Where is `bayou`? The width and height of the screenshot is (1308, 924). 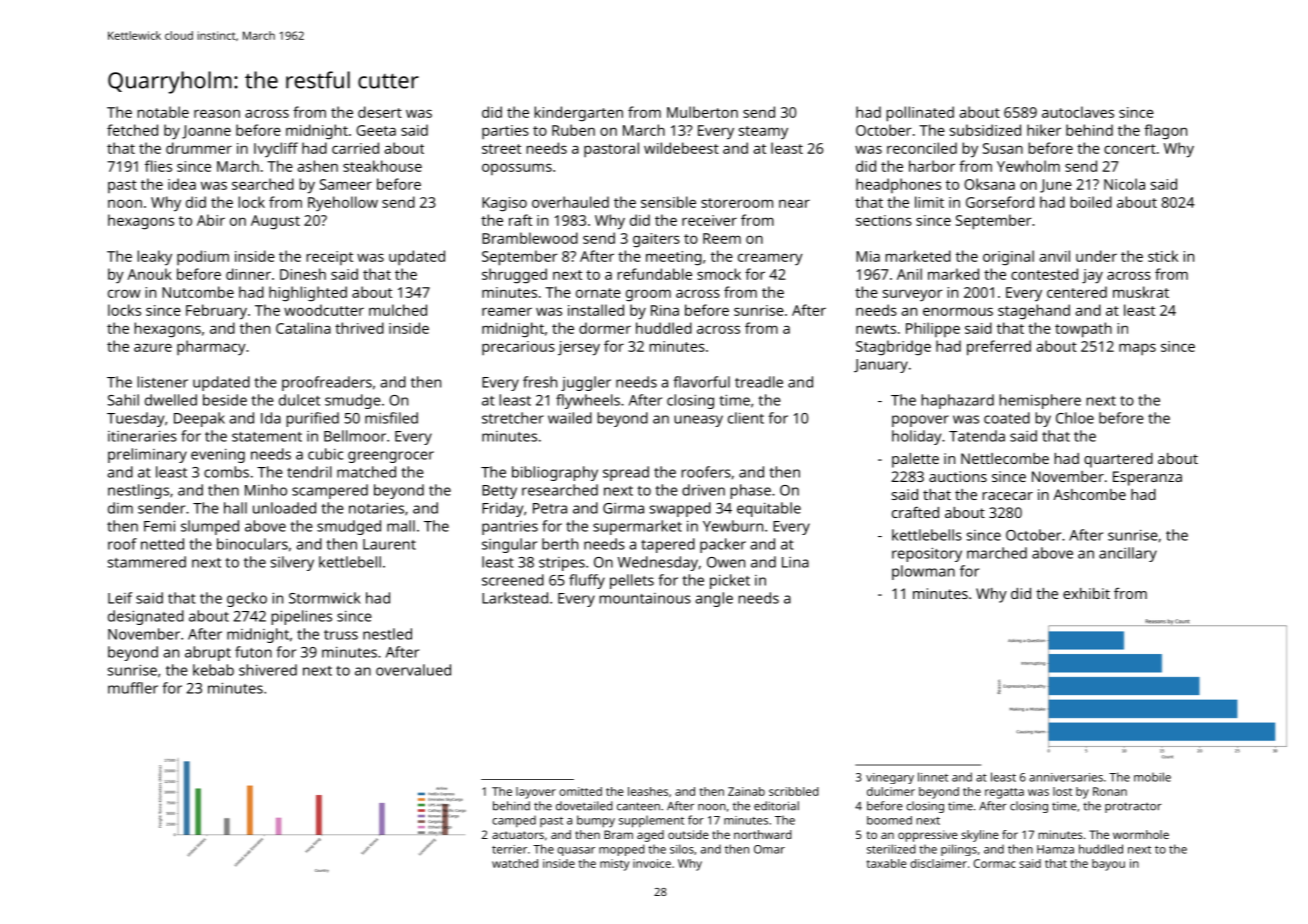
bayou is located at coordinates (1108, 865).
